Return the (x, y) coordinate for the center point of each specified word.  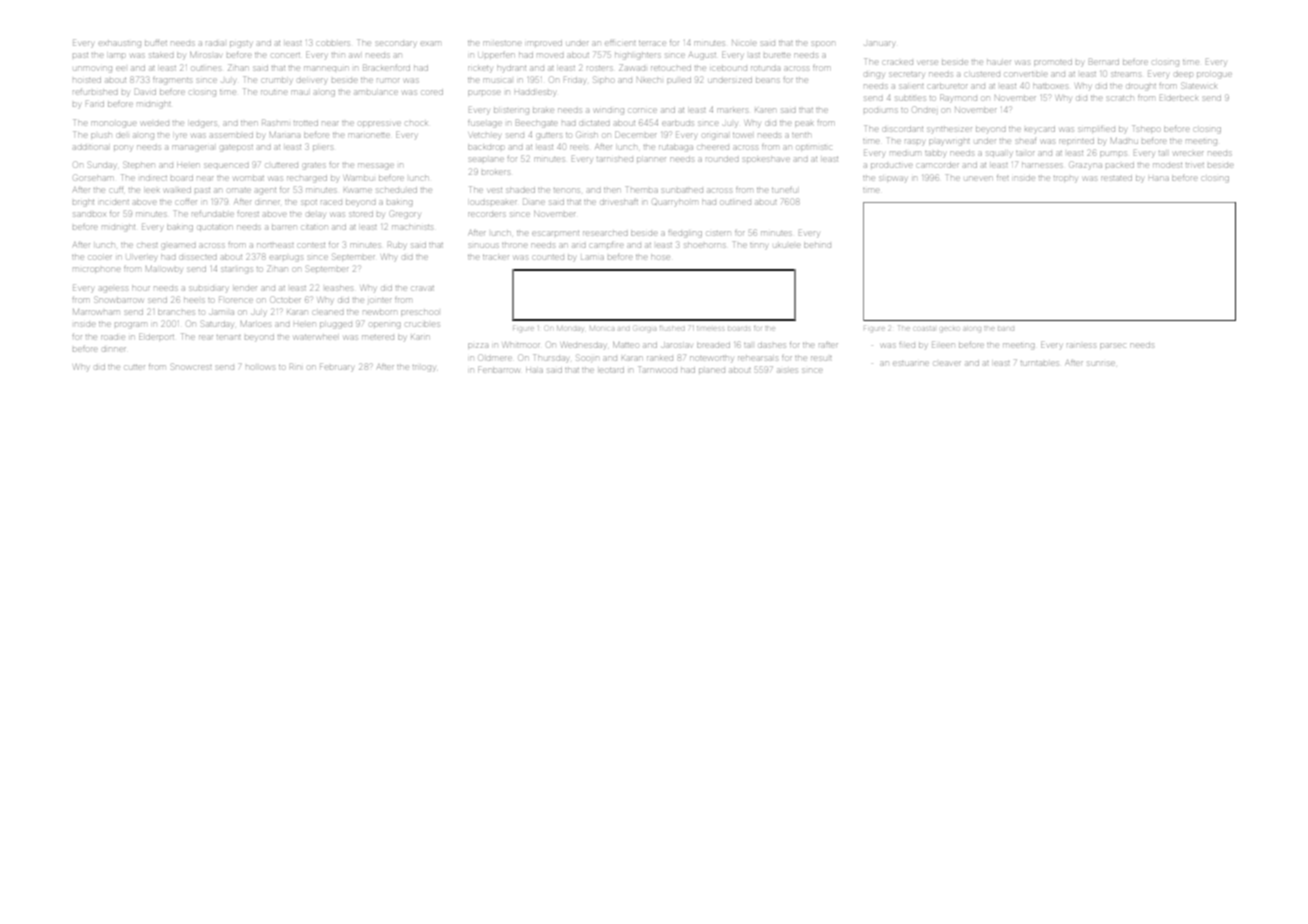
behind (817, 245)
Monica (602, 328)
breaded (713, 345)
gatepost (236, 148)
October (286, 300)
